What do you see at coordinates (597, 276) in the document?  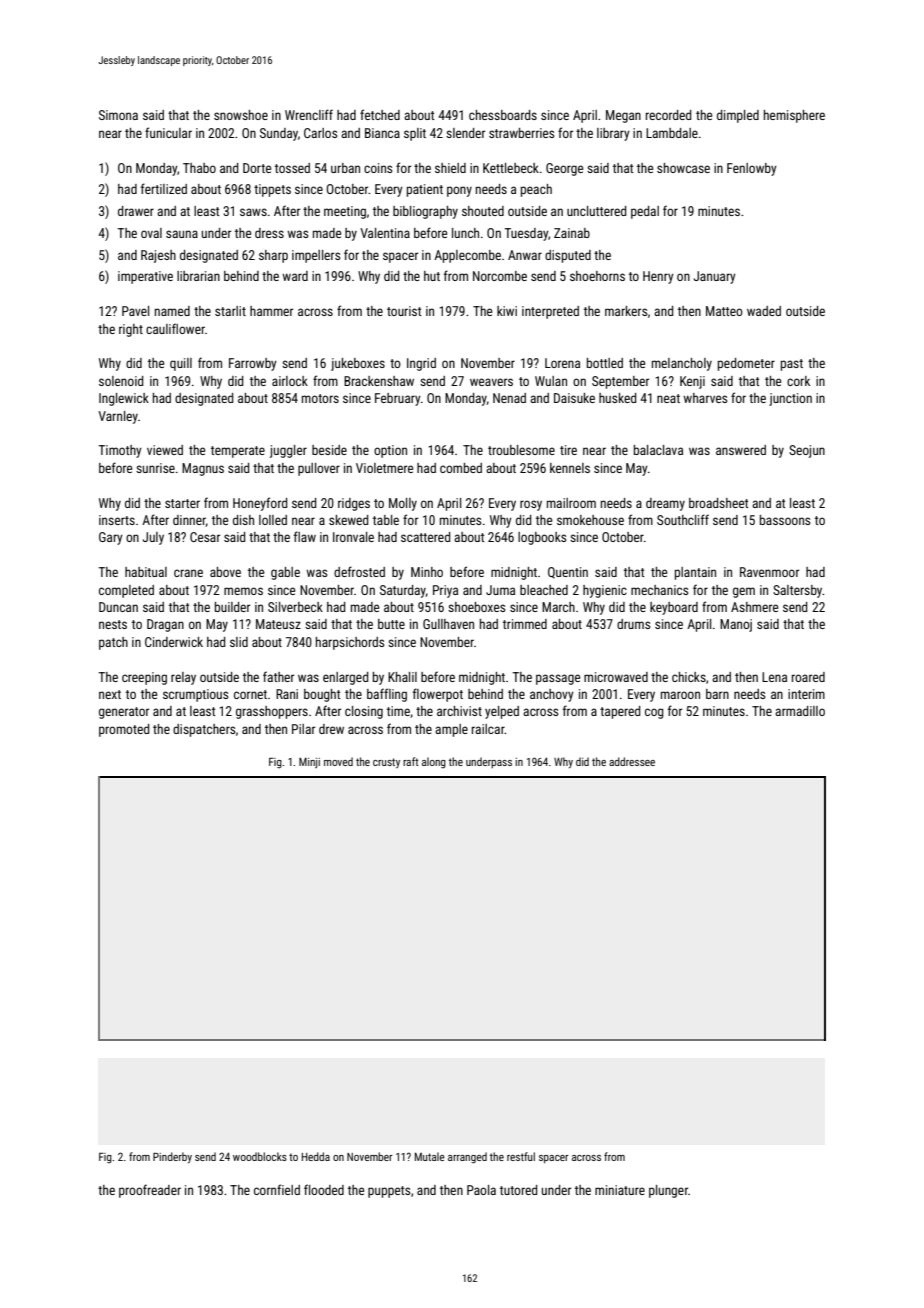 I see `shoehorns` at bounding box center [597, 276].
